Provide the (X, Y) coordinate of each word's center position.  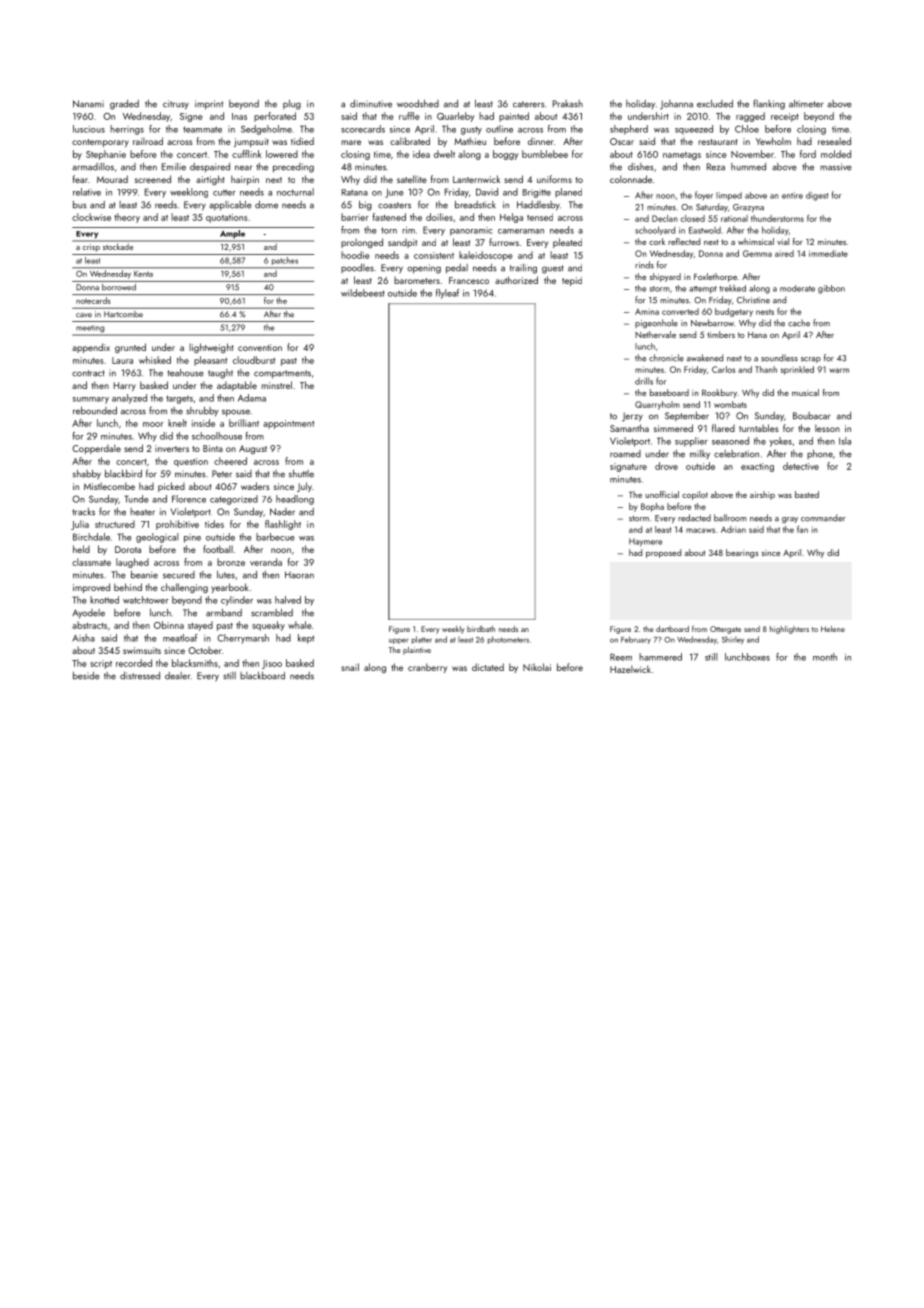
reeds (166, 205)
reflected (684, 241)
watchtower (146, 600)
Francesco (469, 280)
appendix (91, 348)
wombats (730, 404)
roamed (625, 454)
